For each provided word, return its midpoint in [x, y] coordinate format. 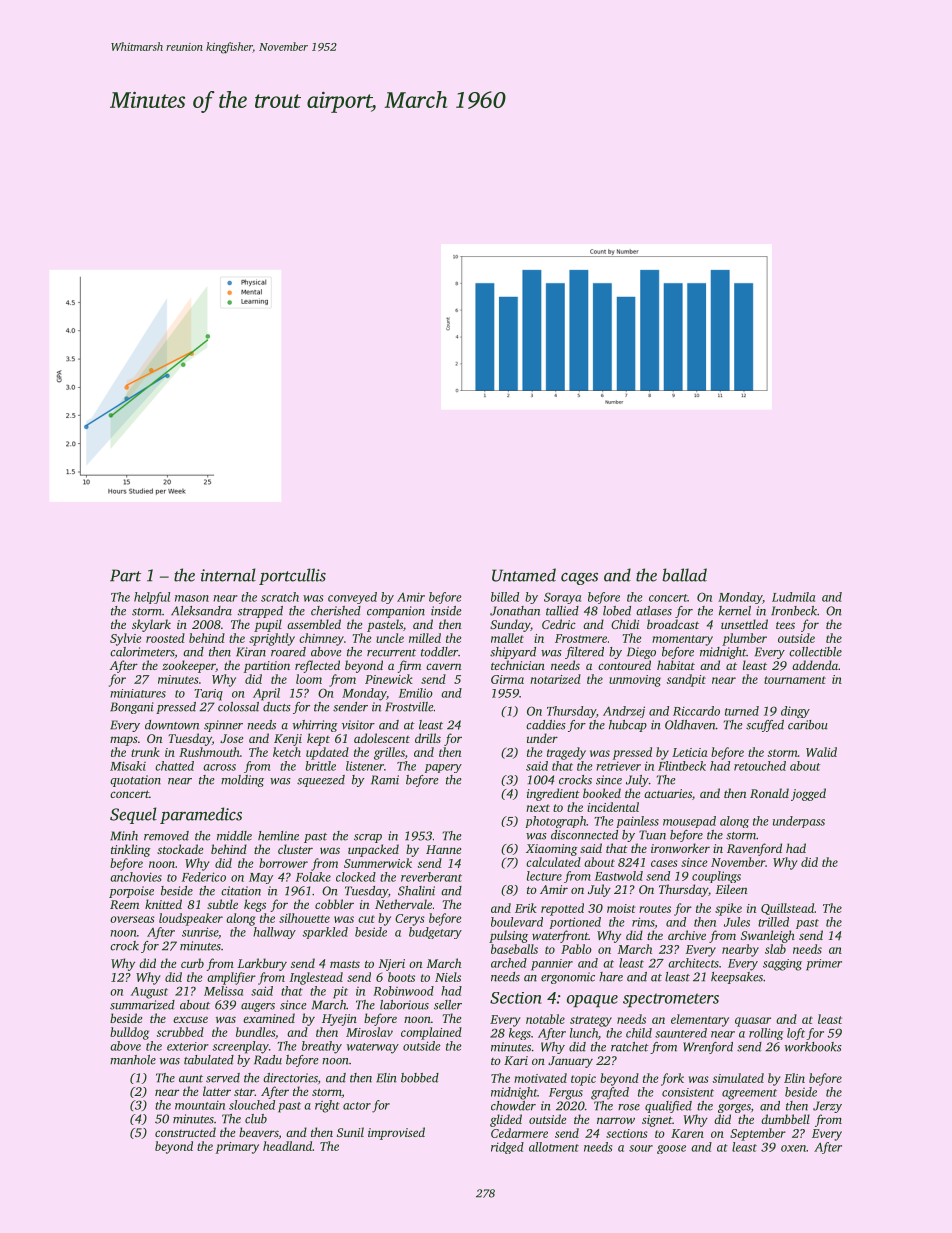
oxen [793, 1148]
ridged [507, 1148]
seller [448, 1005]
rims [643, 923]
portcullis [292, 576]
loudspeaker [191, 919]
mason [192, 598]
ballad [684, 575]
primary [237, 1148]
